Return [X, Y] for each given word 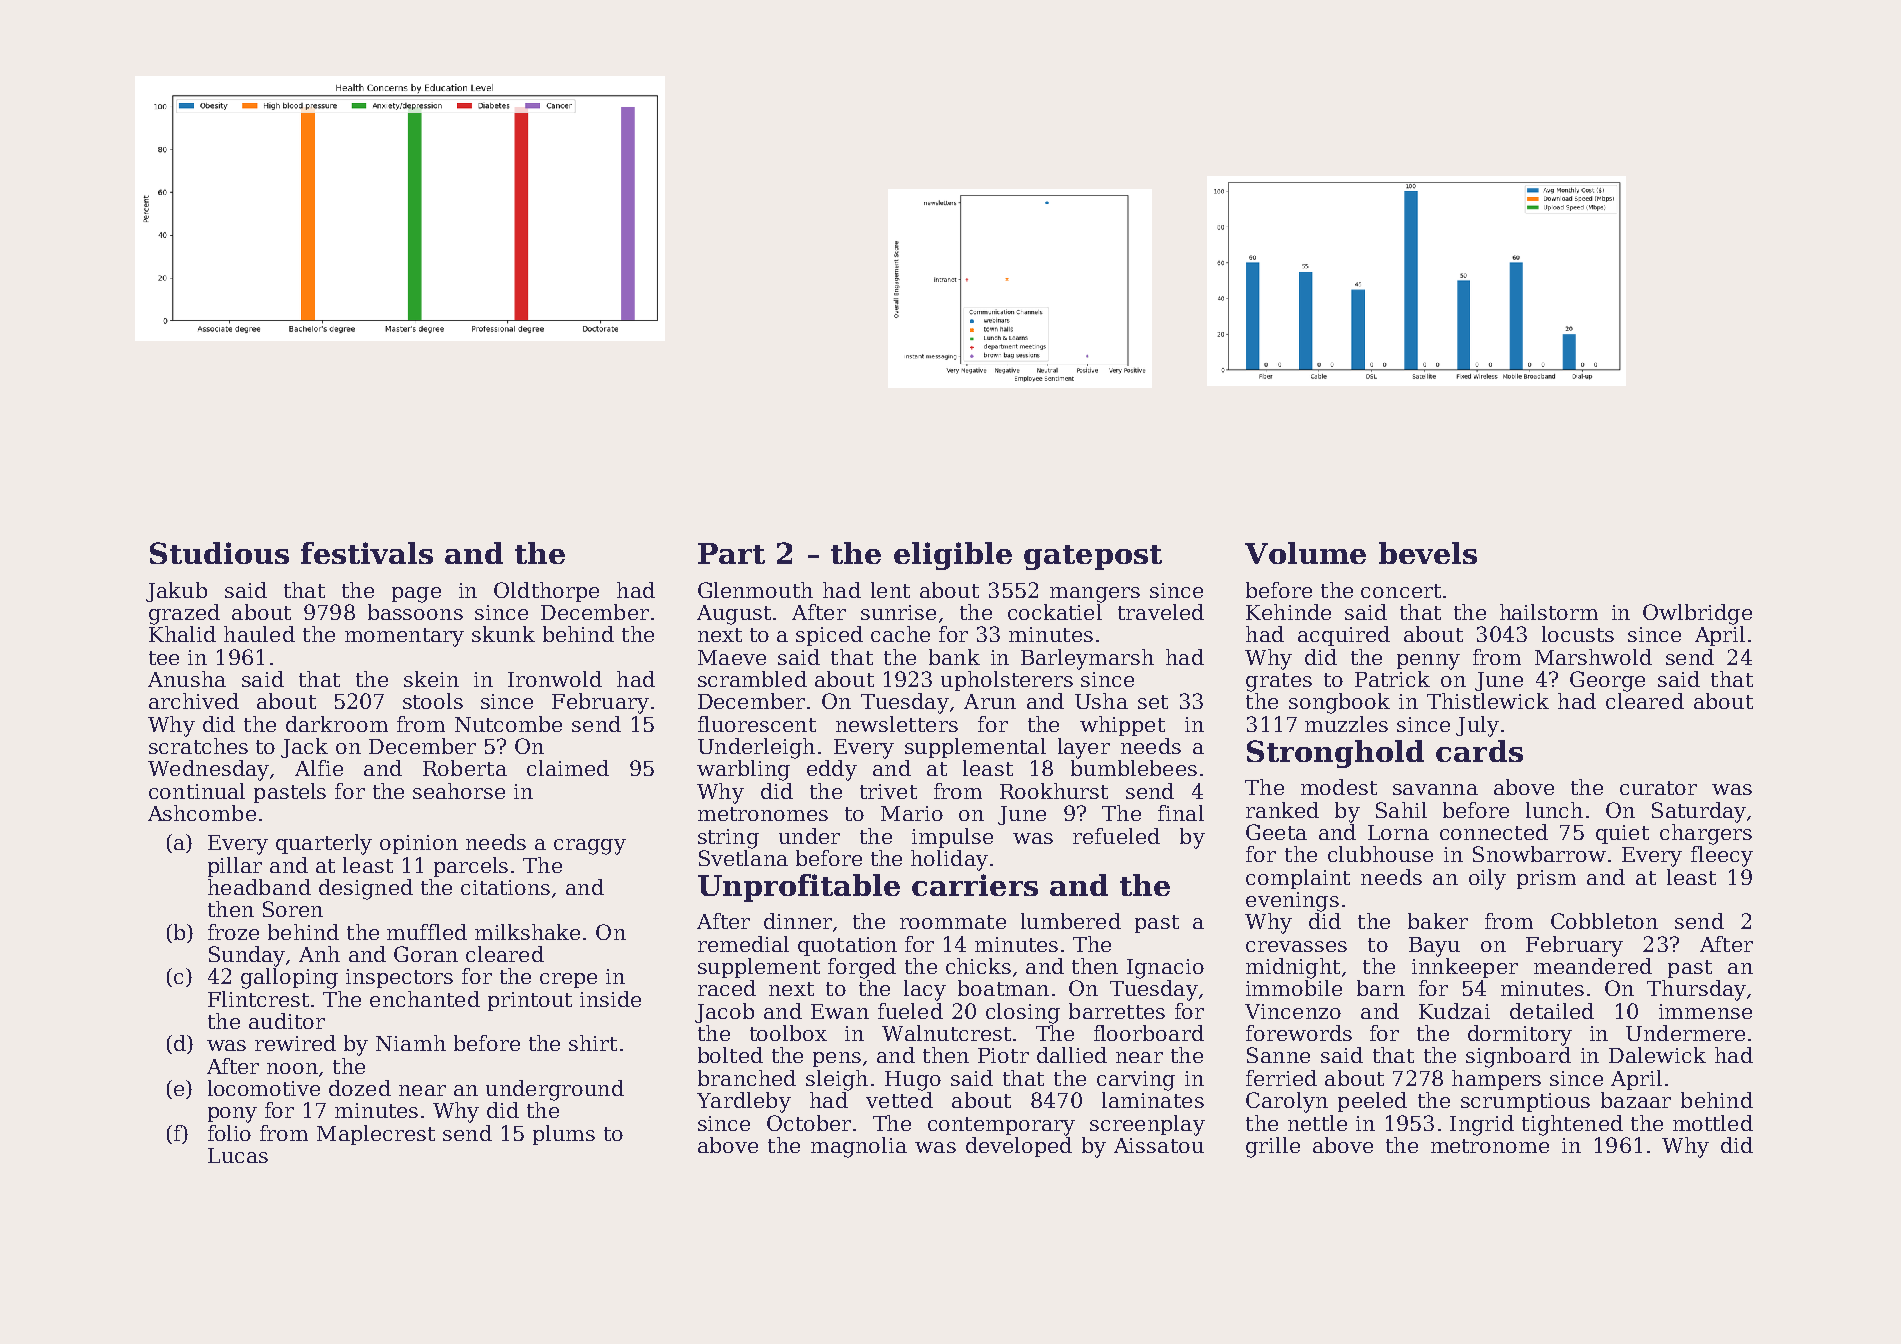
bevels [1428, 553]
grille [1273, 1147]
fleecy [1722, 856]
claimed [568, 768]
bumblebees [1134, 768]
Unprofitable [799, 888]
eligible [953, 556]
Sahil [1401, 810]
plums [564, 1135]
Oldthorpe [546, 592]
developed [1019, 1147]
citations [505, 887]
